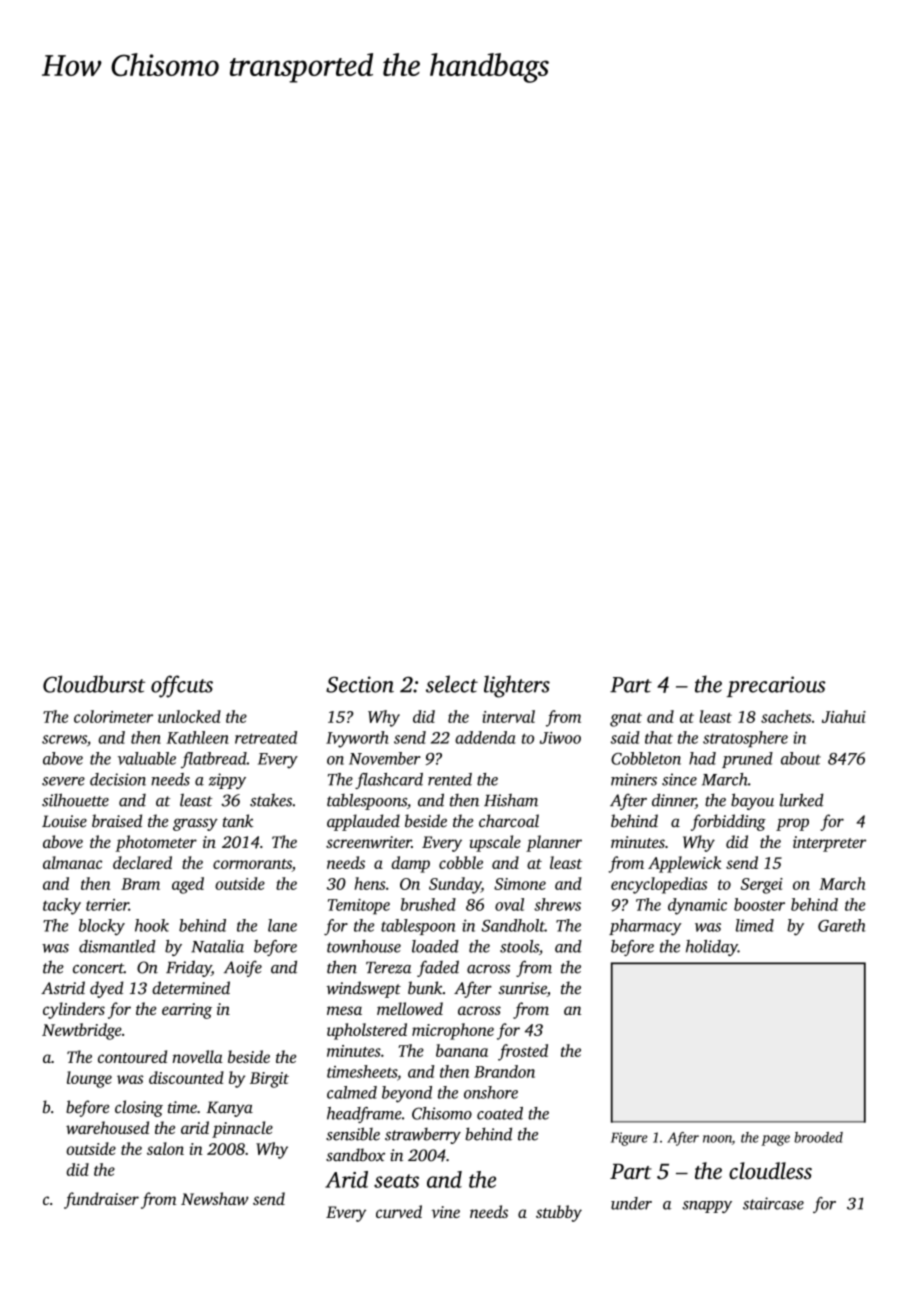  What do you see at coordinates (712, 948) in the image?
I see `holiday` at bounding box center [712, 948].
